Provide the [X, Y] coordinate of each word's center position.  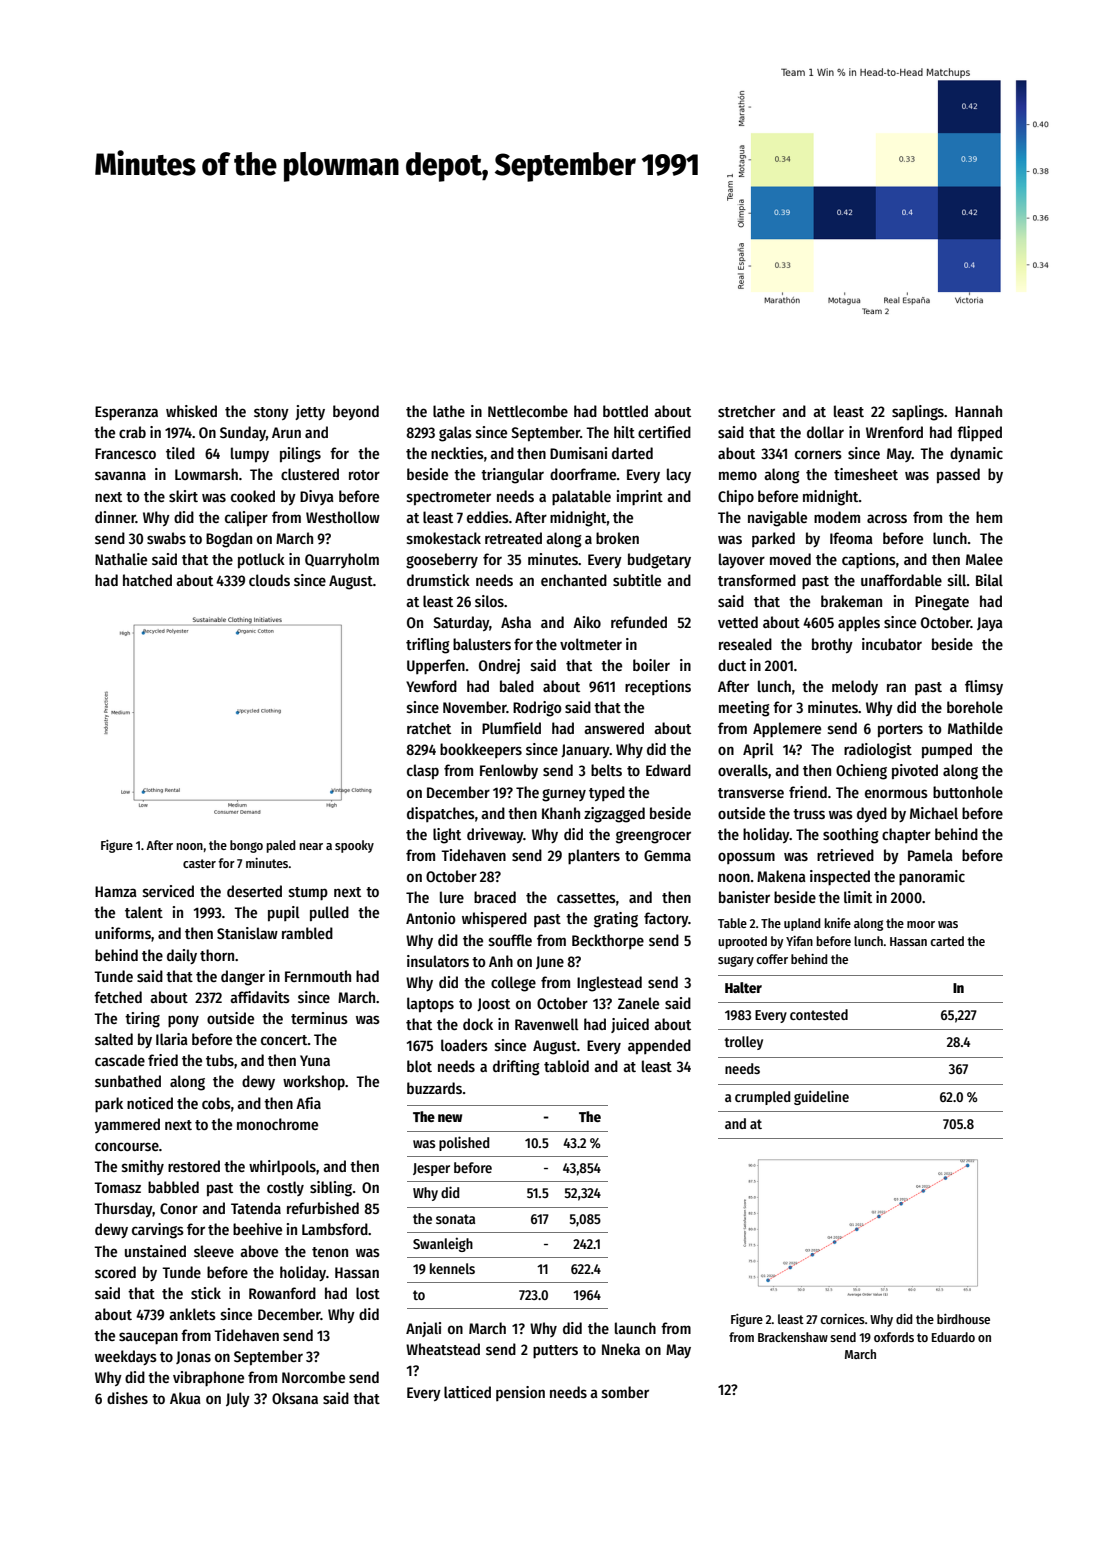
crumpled [762, 1098]
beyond [356, 412]
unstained [155, 1251]
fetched [118, 997]
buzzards [434, 1088]
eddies [488, 517]
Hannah [978, 411]
